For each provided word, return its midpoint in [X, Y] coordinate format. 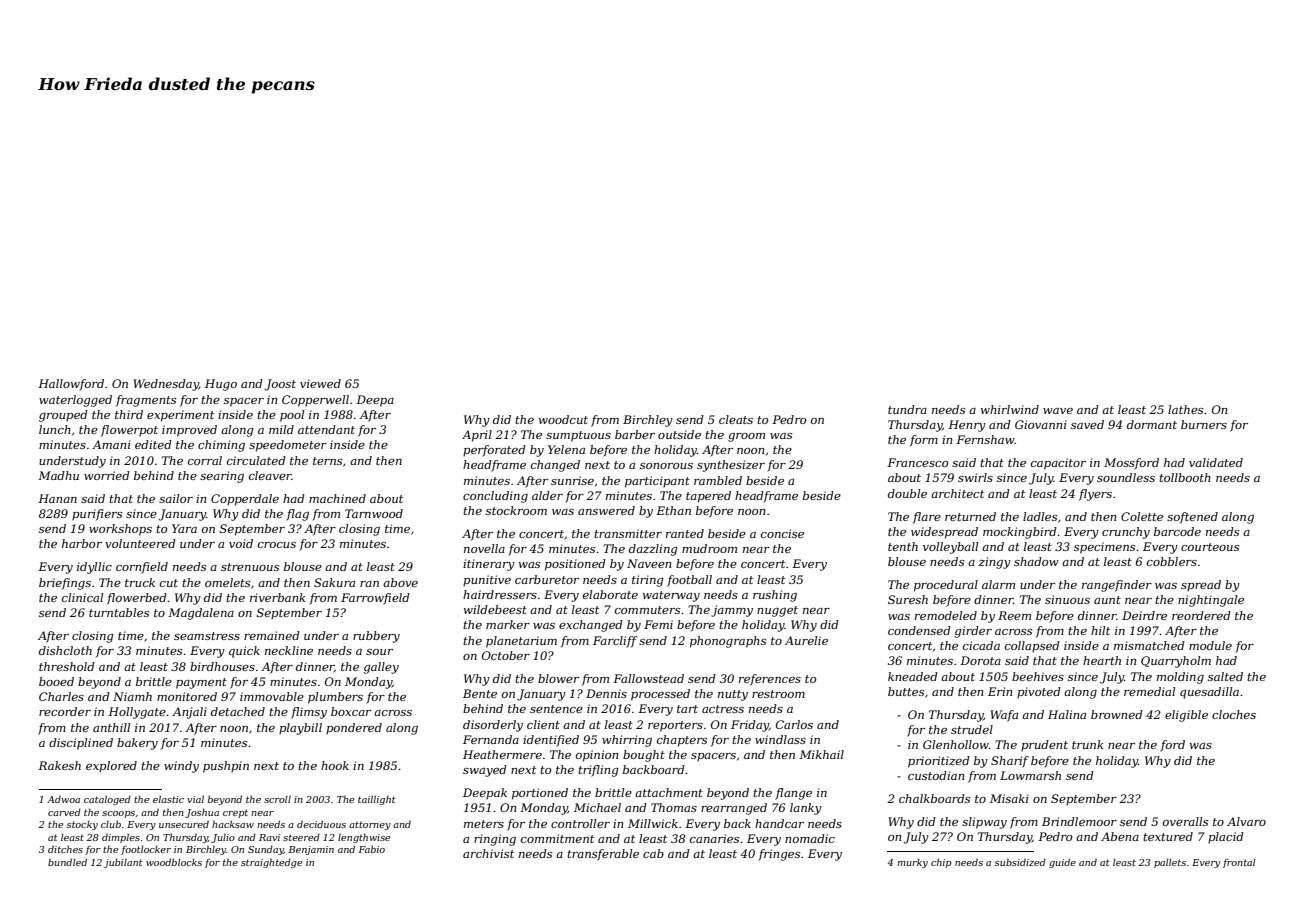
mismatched [1149, 645]
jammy [732, 611]
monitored [187, 696]
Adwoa [63, 799]
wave [1058, 411]
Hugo [221, 385]
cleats [736, 419]
